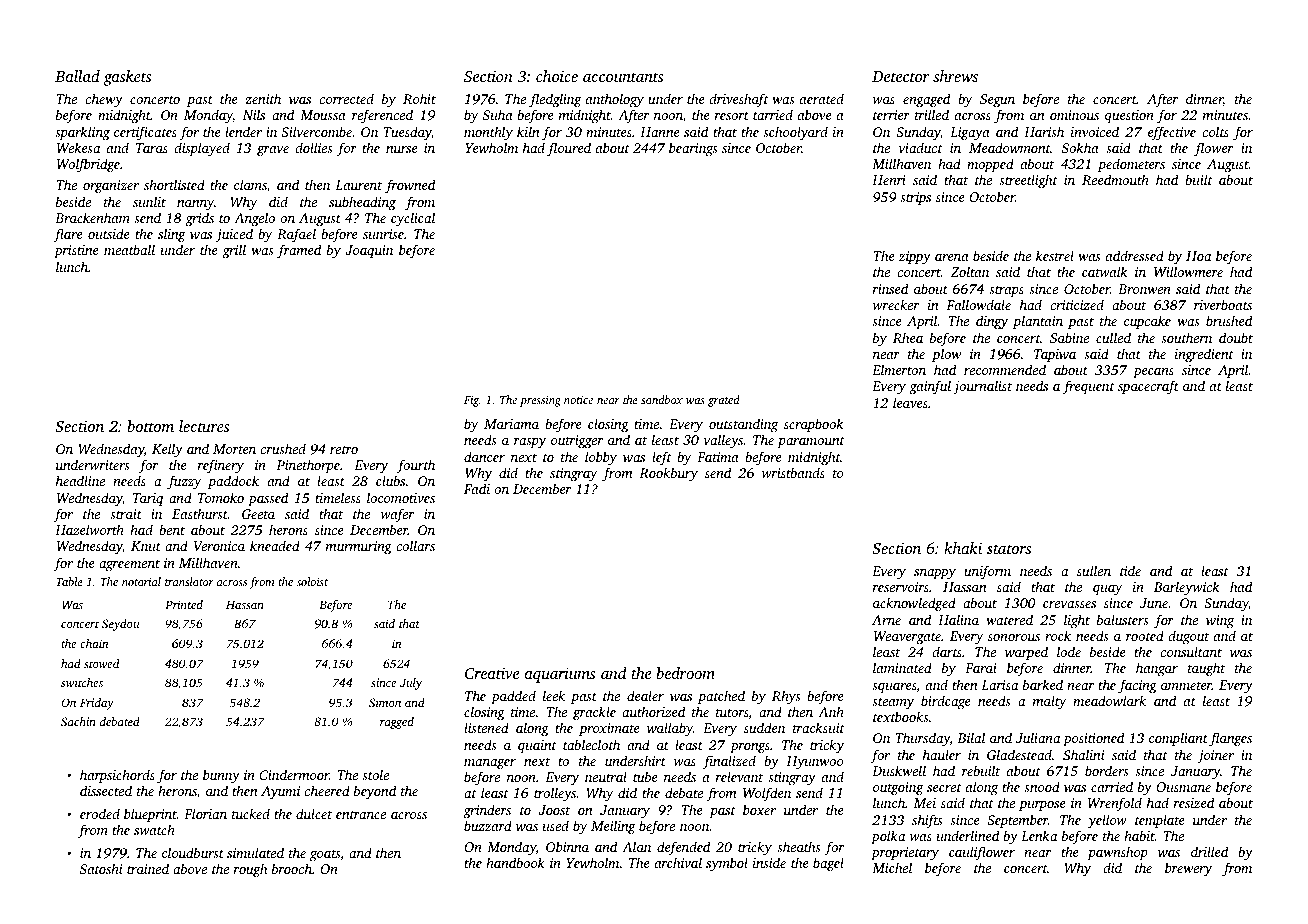 The image size is (1308, 924). I want to click on aquariums, so click(560, 675).
